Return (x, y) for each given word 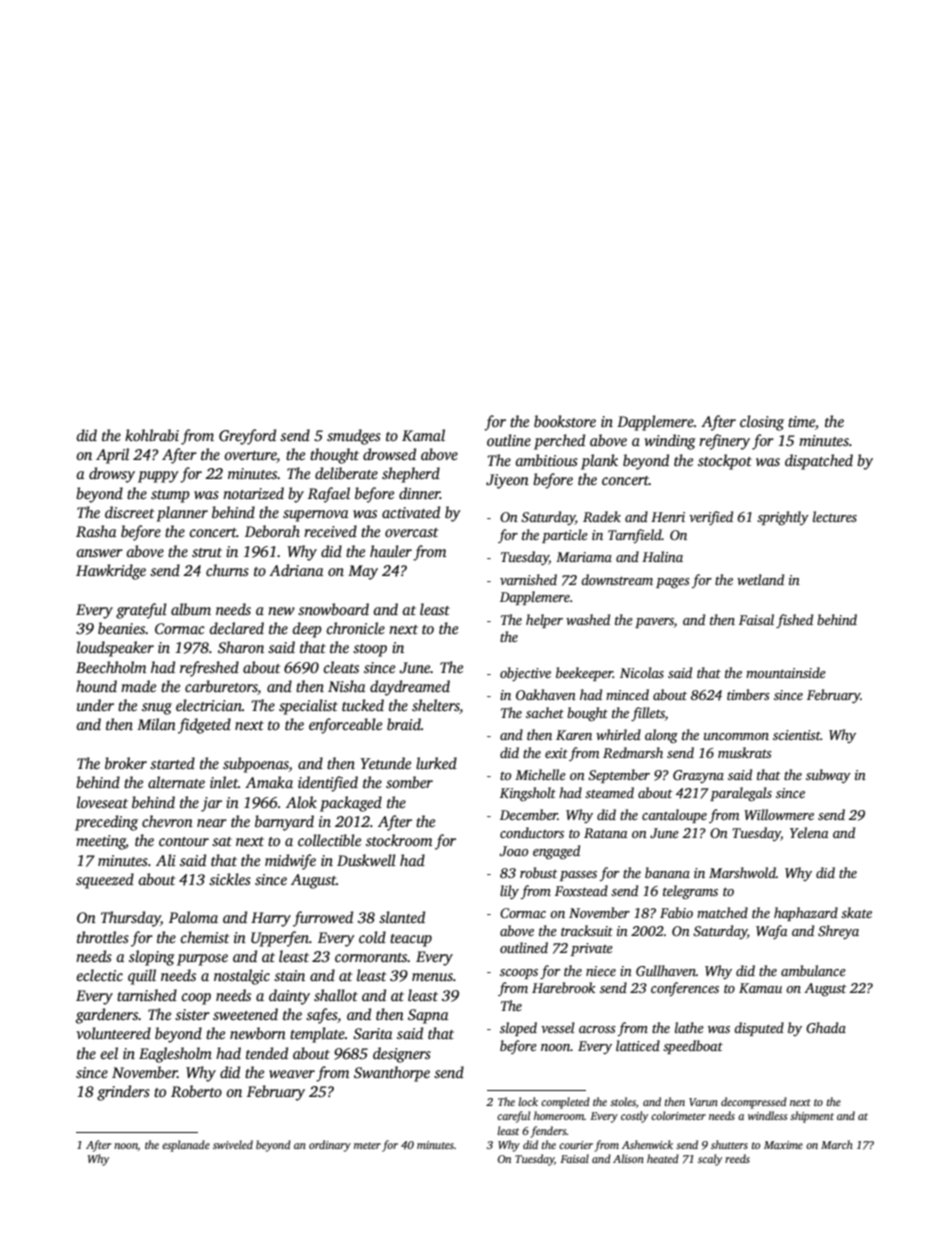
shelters (436, 706)
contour (184, 841)
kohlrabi (152, 435)
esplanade (186, 1146)
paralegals (741, 794)
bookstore (565, 421)
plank (599, 462)
